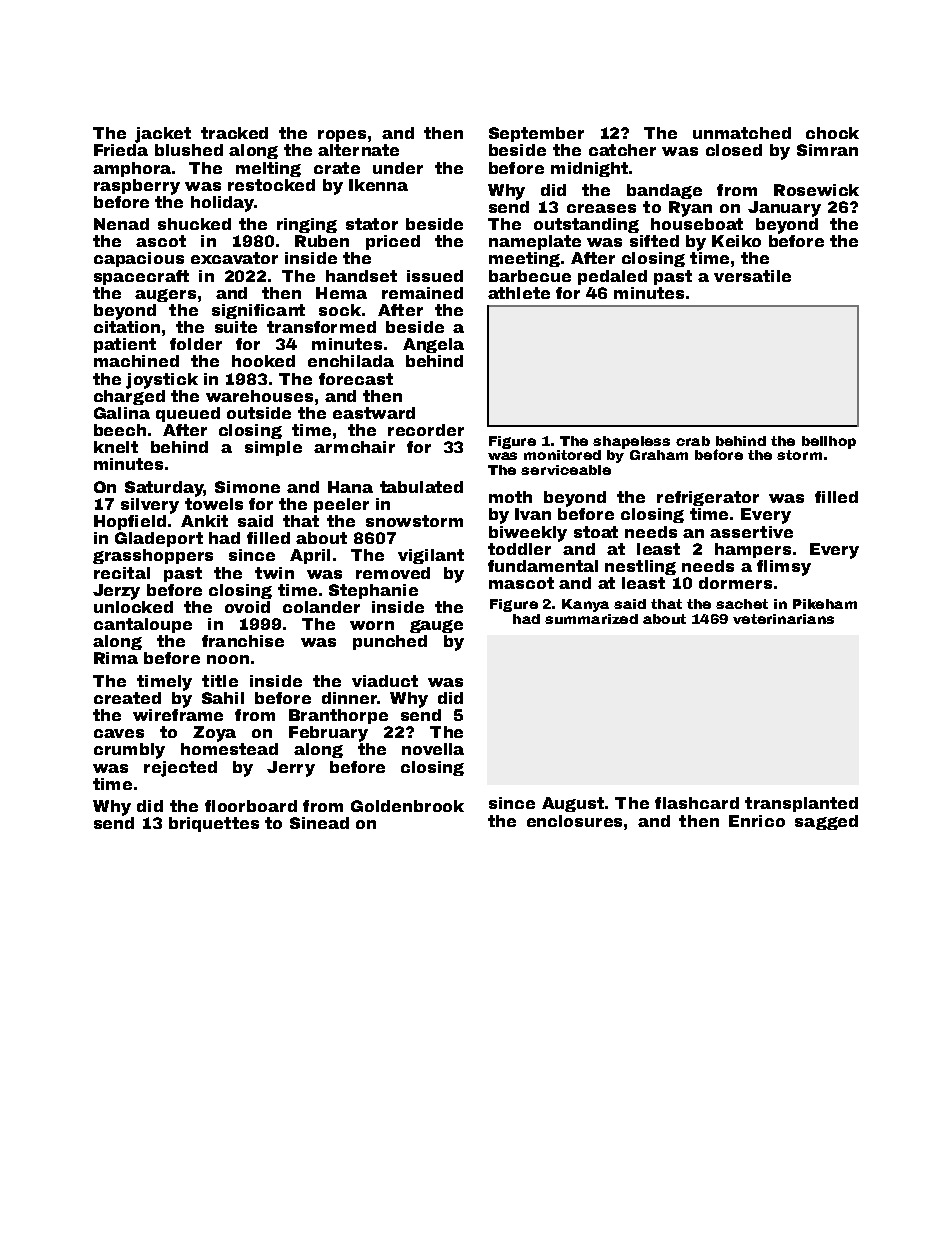 Image resolution: width=952 pixels, height=1233 pixels. Describe the element at coordinates (116, 447) in the document. I see `knelt` at that location.
